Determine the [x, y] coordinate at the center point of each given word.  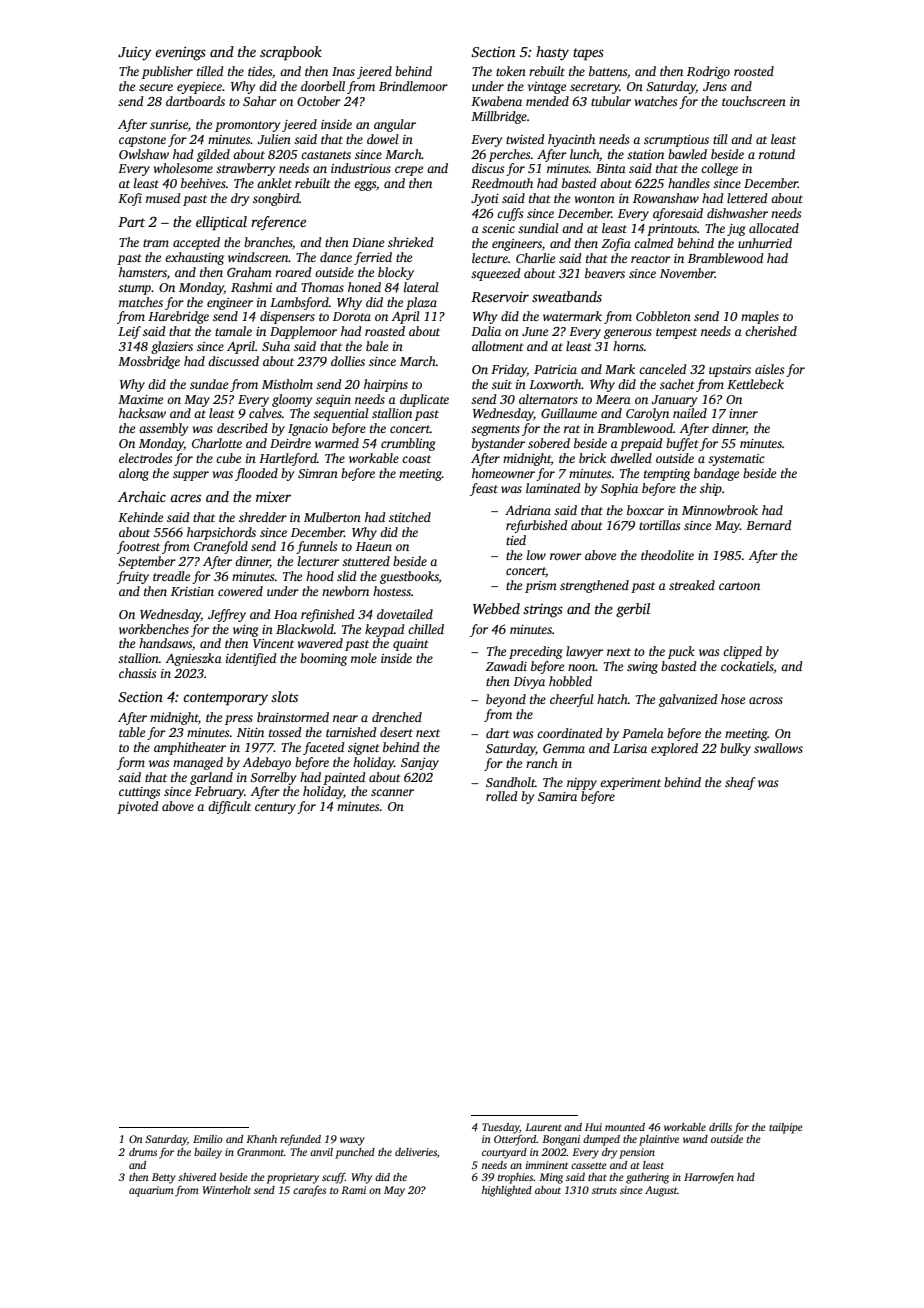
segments [495, 430]
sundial [538, 228]
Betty [164, 1178]
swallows [778, 748]
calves [265, 413]
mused [163, 198]
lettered [747, 198]
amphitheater [190, 748]
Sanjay [420, 764]
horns [628, 346]
